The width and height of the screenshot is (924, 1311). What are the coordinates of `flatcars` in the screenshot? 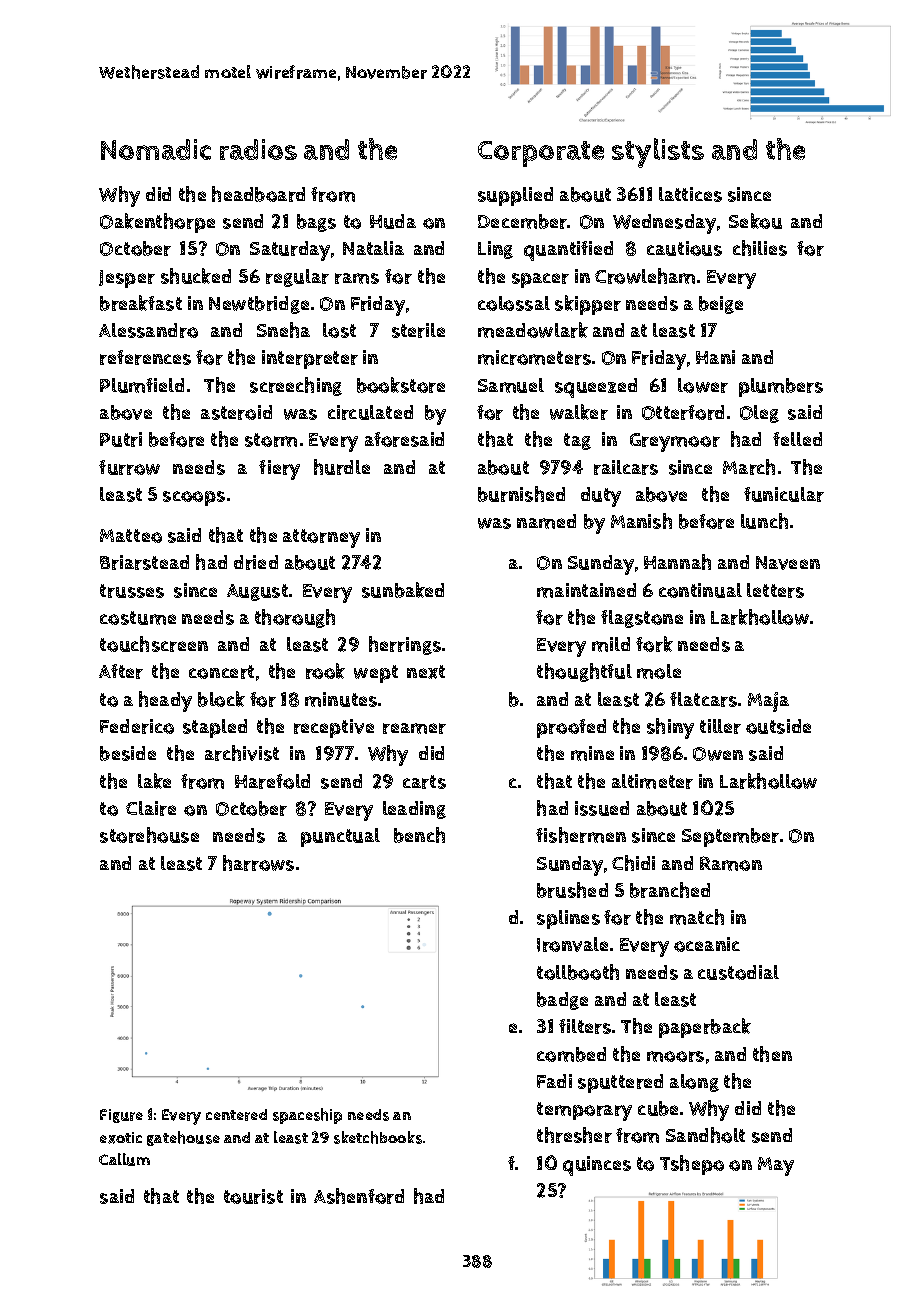 It's located at (703, 699).
